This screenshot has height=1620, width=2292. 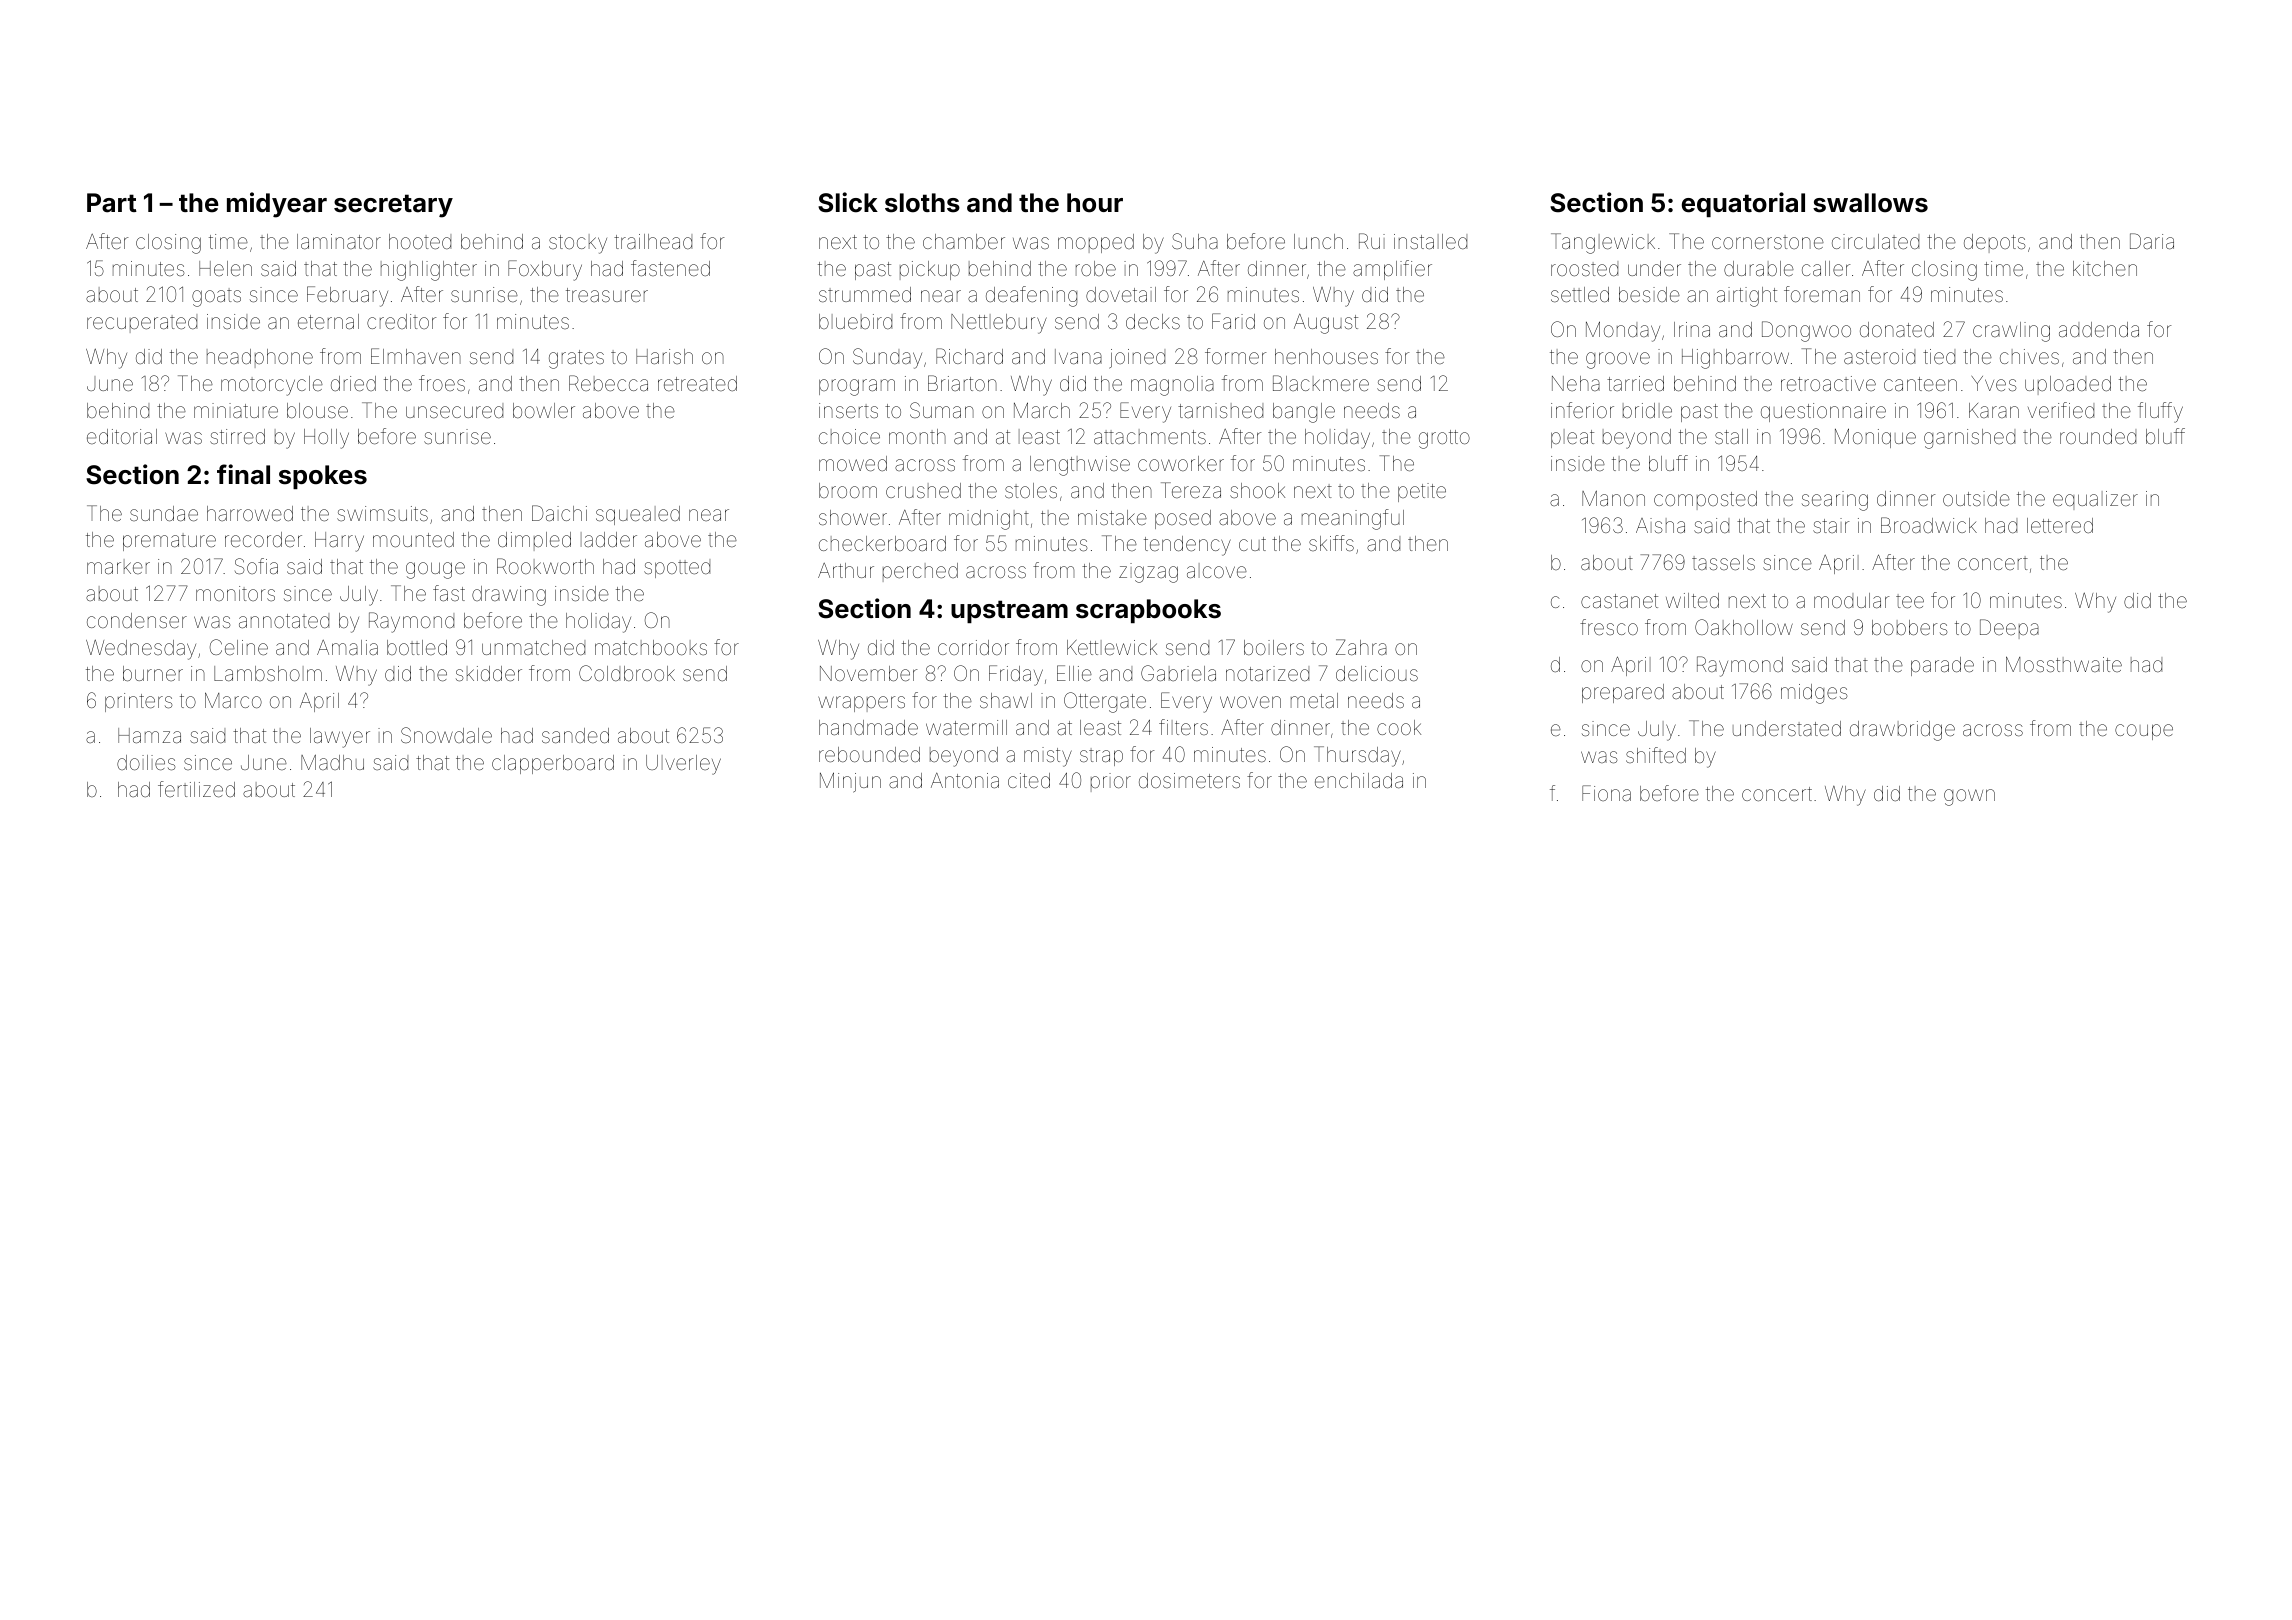 I want to click on fertilized, so click(x=196, y=789).
